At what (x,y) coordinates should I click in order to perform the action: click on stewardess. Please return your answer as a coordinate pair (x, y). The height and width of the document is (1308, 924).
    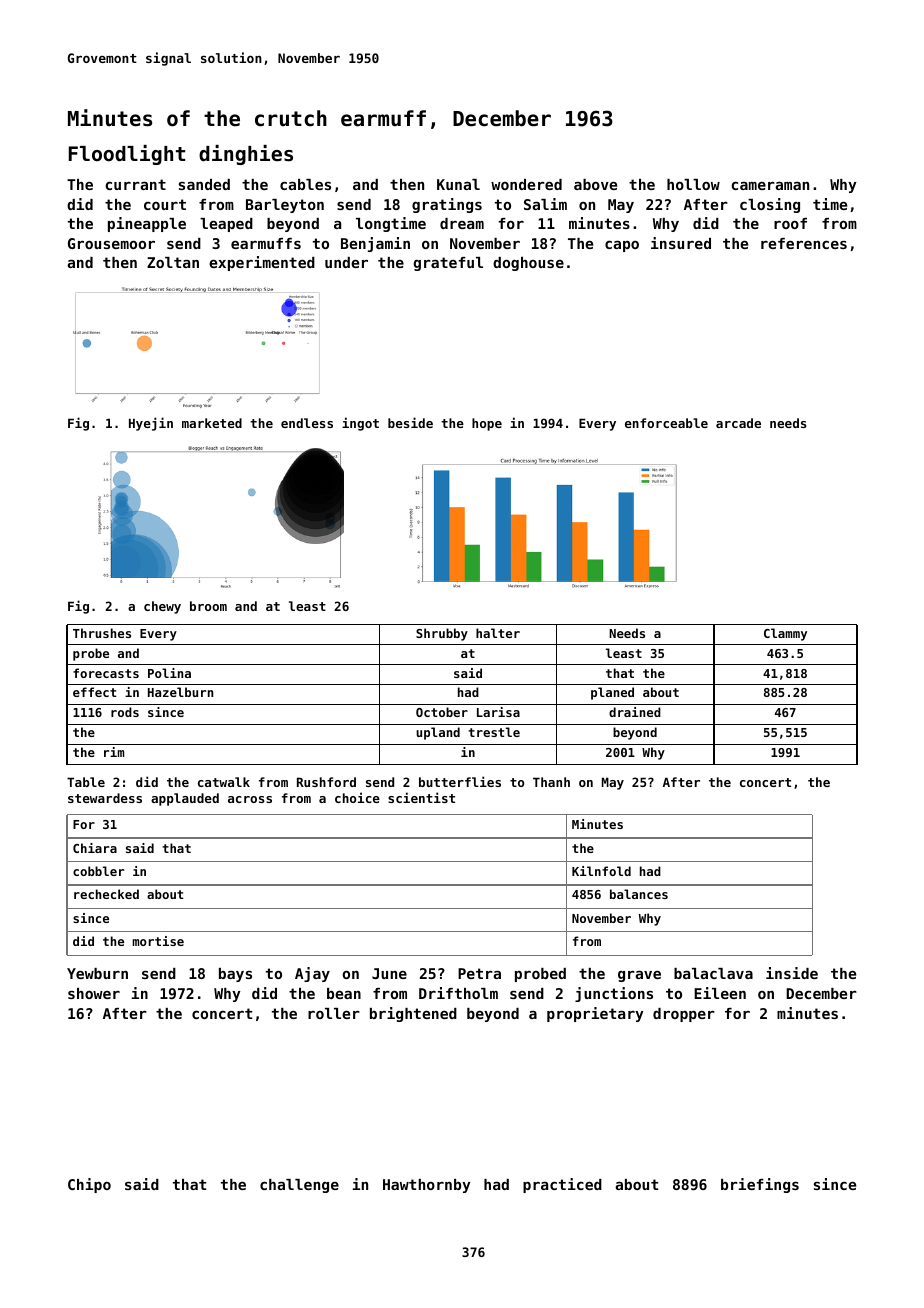
    Looking at the image, I should click on (105, 798).
